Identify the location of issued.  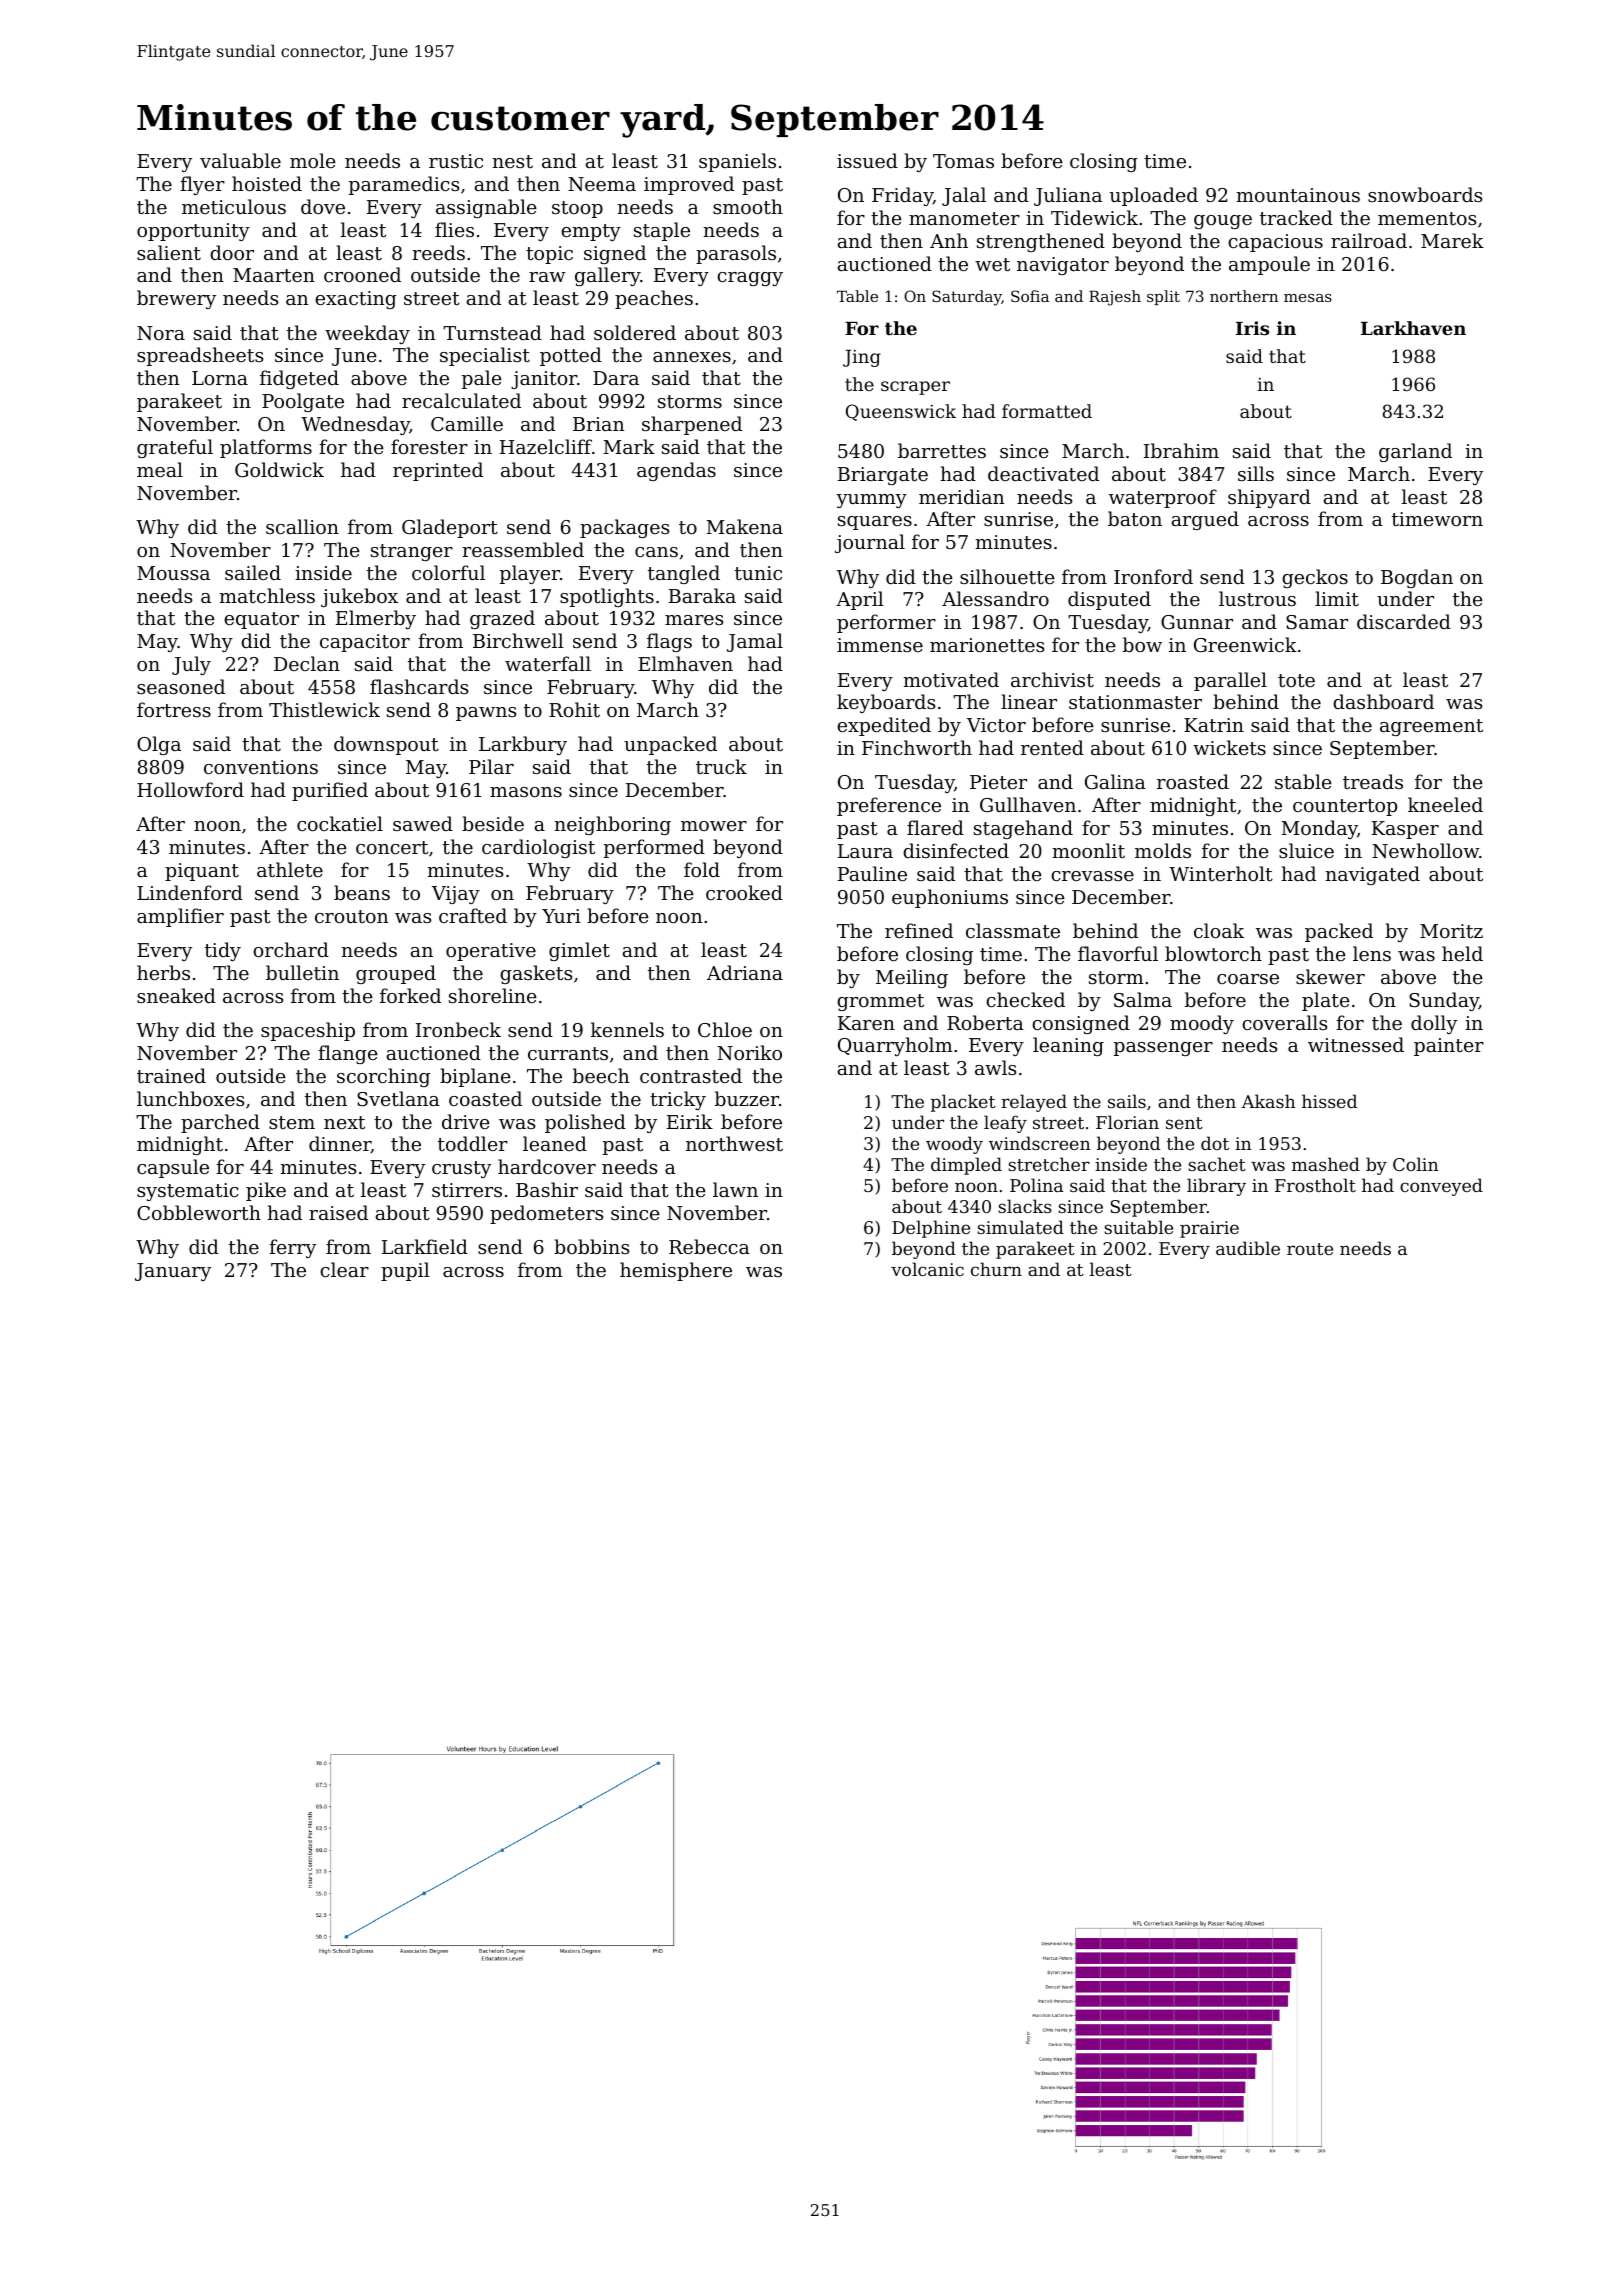
(867, 160).
